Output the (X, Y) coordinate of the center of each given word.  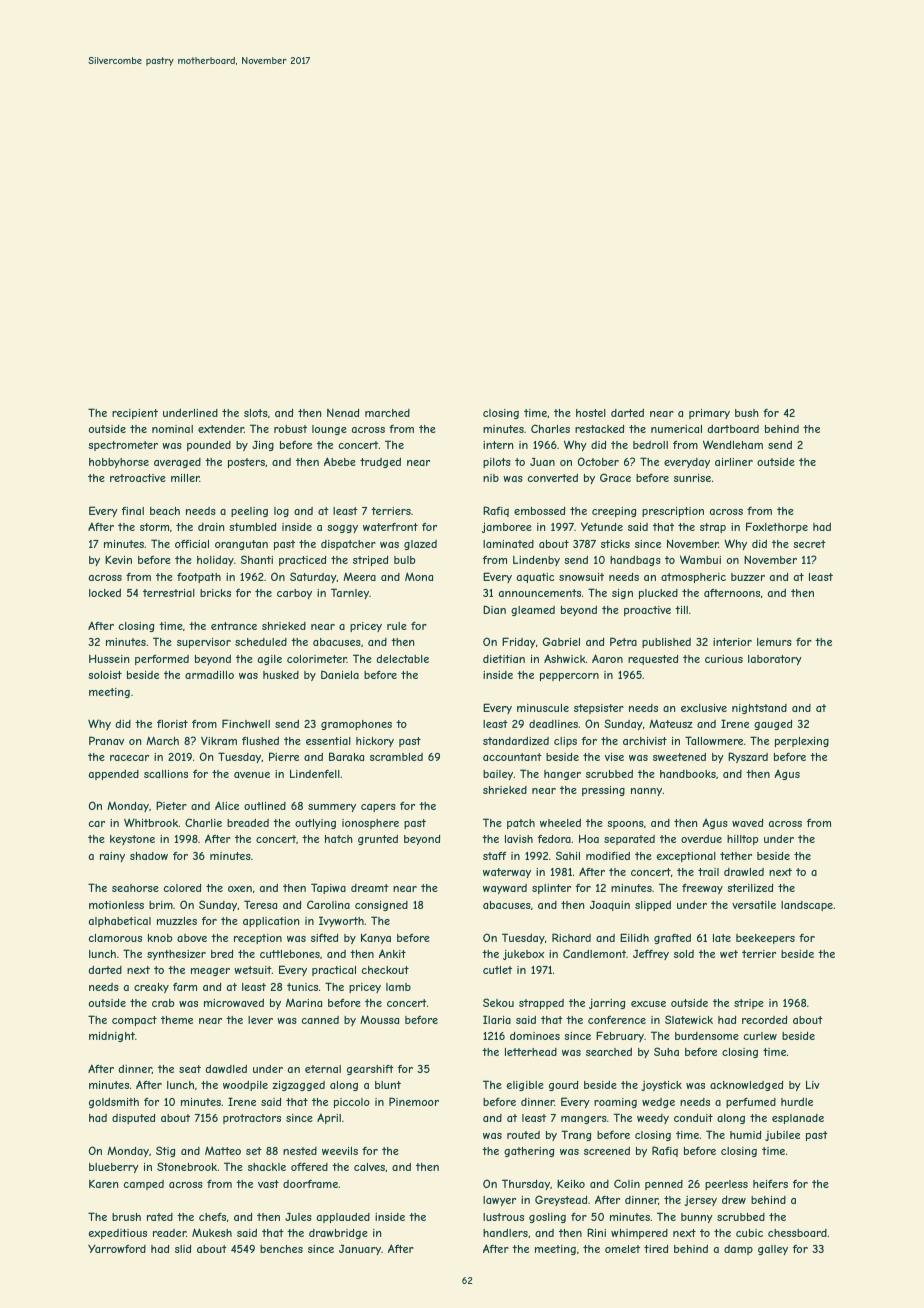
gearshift (370, 1070)
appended (114, 775)
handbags (635, 561)
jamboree (507, 527)
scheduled (261, 642)
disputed (133, 1119)
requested (653, 660)
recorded (764, 1020)
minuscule (543, 708)
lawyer (499, 1201)
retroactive (138, 478)
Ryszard (748, 757)
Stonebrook (187, 1166)
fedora (554, 839)
